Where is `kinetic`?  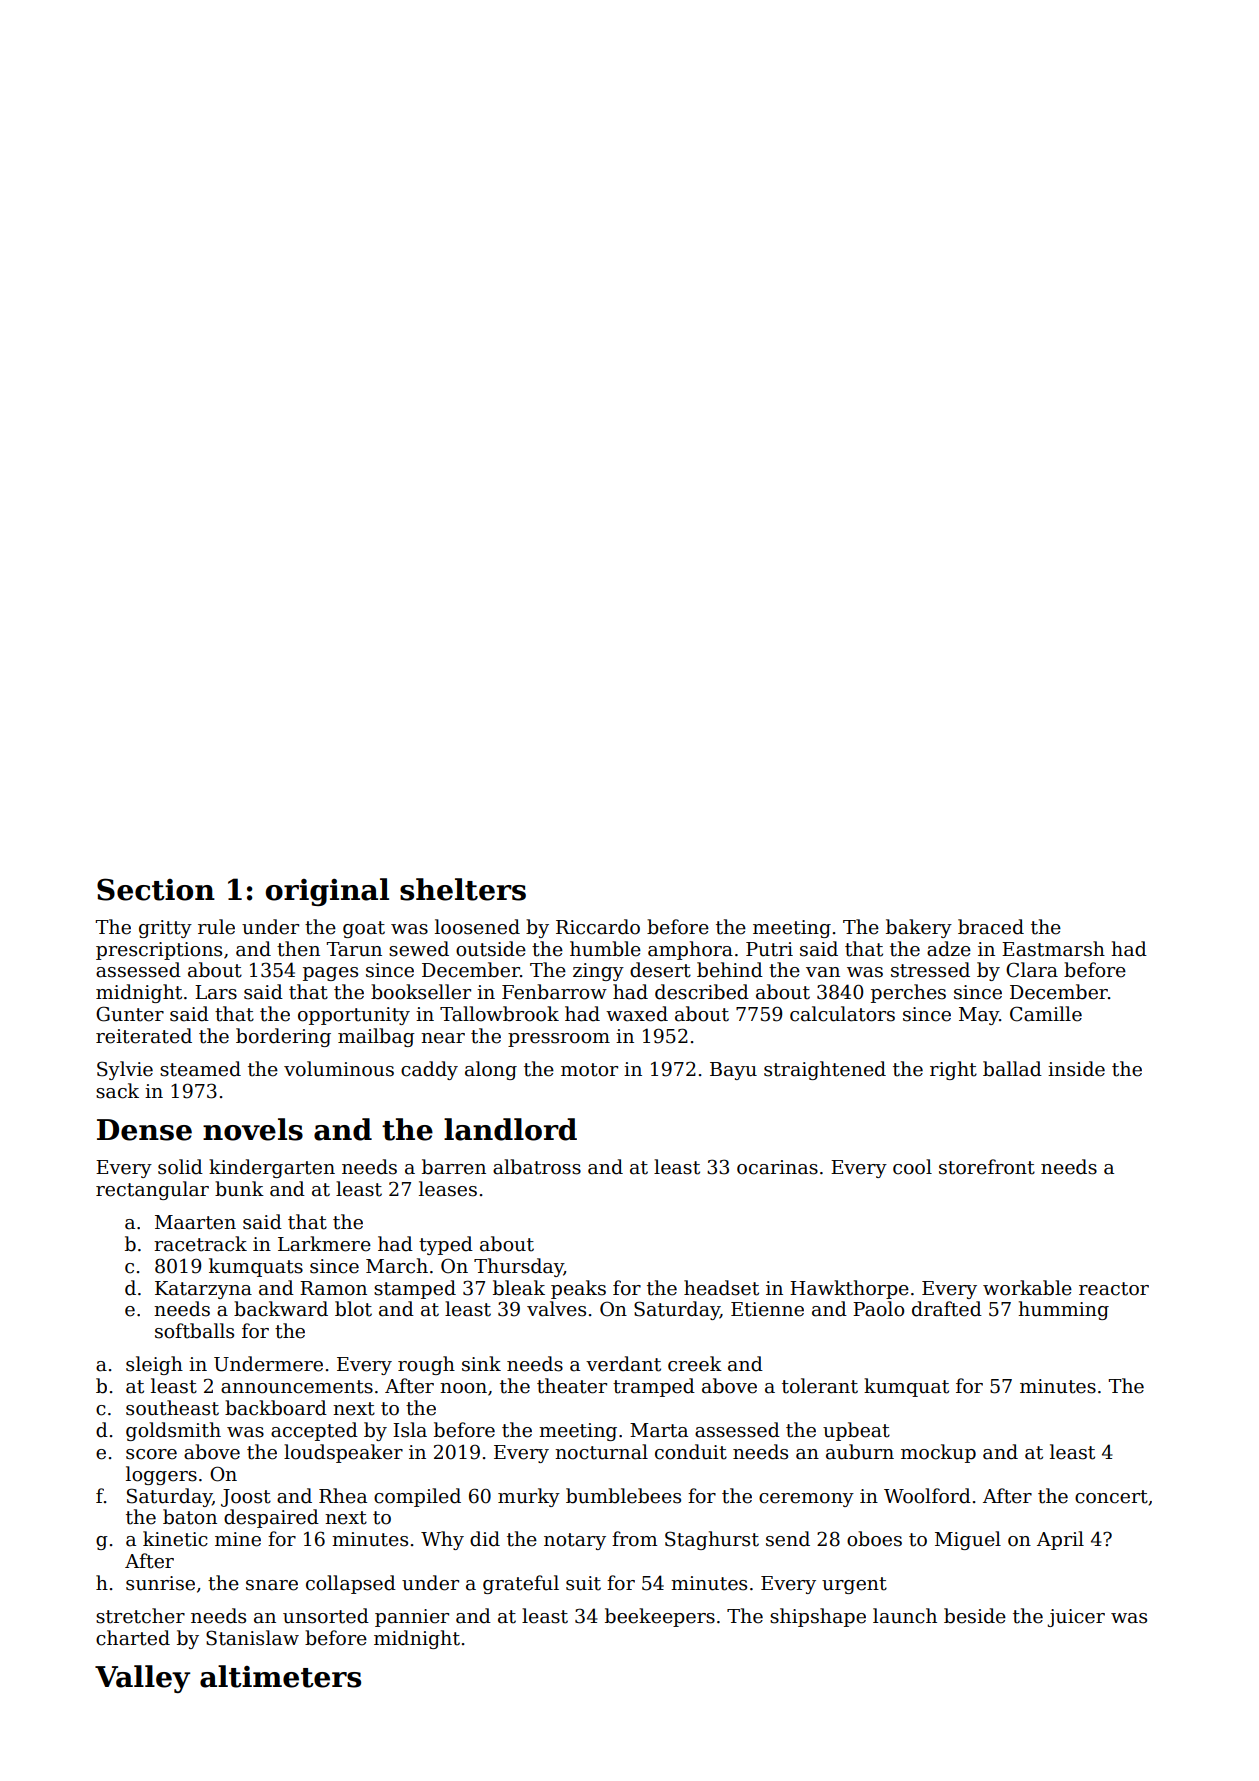
kinetic is located at coordinates (175, 1539).
